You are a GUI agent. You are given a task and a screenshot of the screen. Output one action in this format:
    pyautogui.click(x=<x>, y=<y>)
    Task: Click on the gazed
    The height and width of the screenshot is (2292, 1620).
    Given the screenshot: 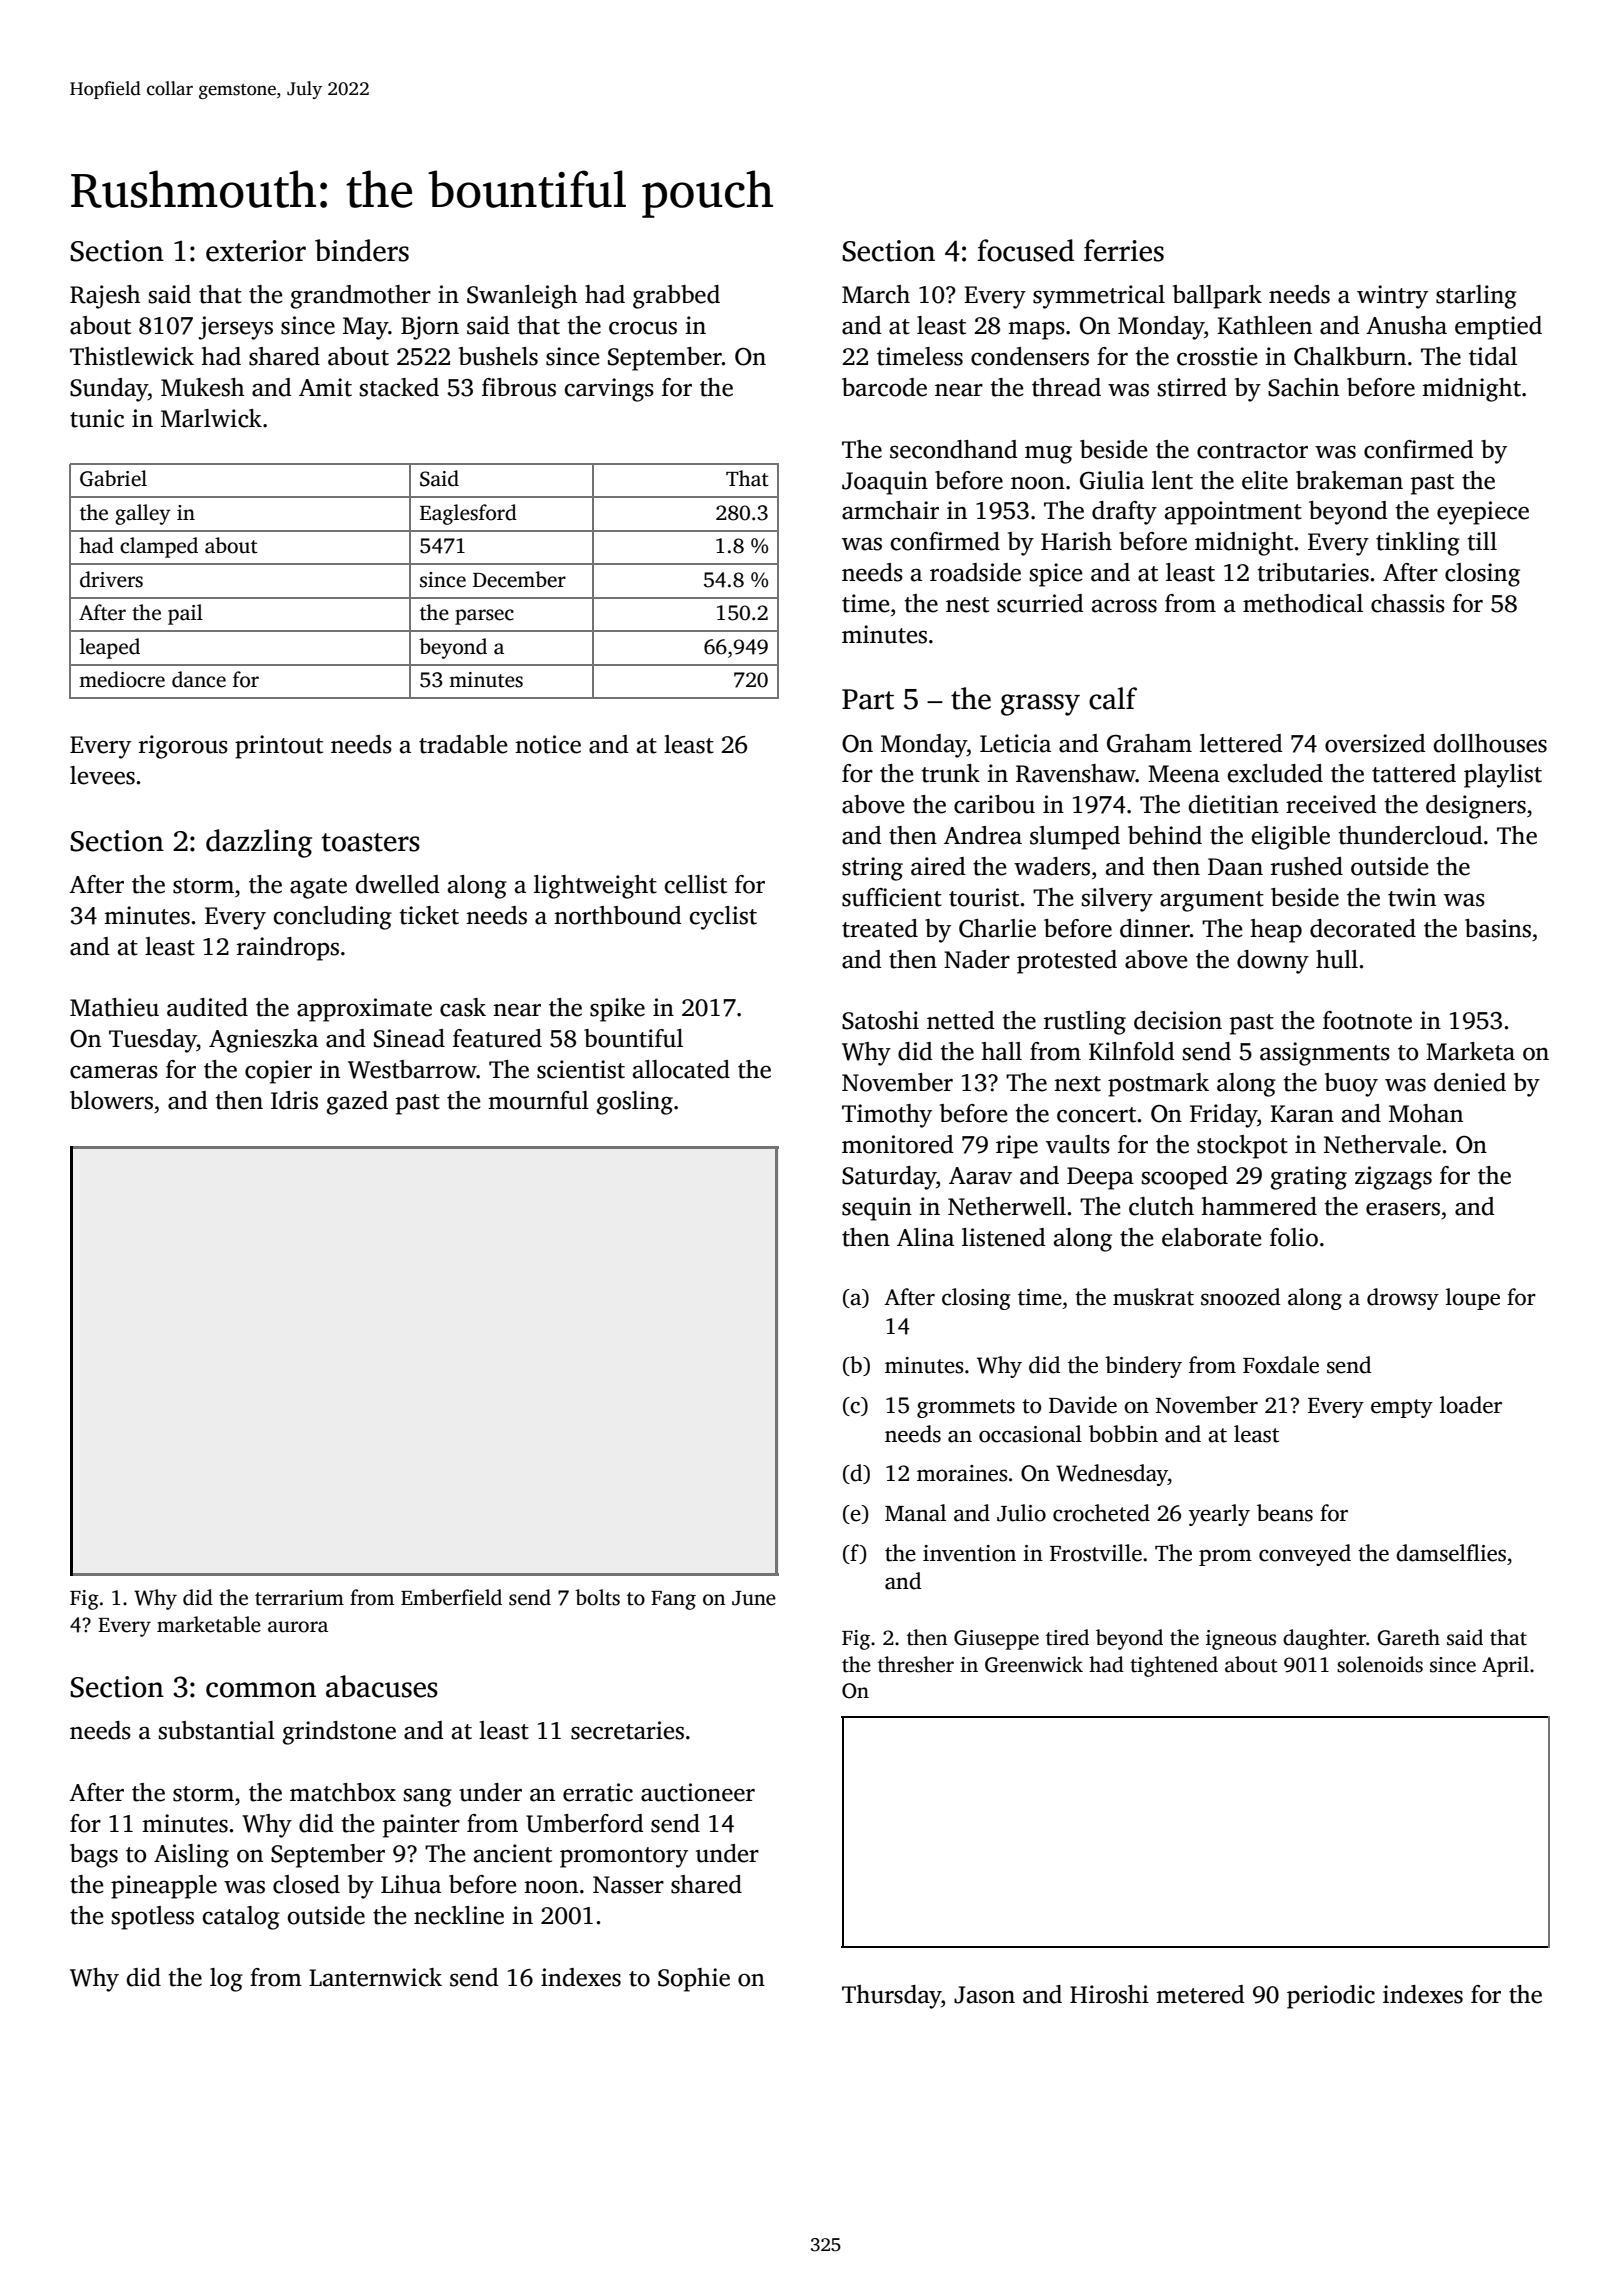 What is the action you would take?
    pyautogui.click(x=357, y=1103)
